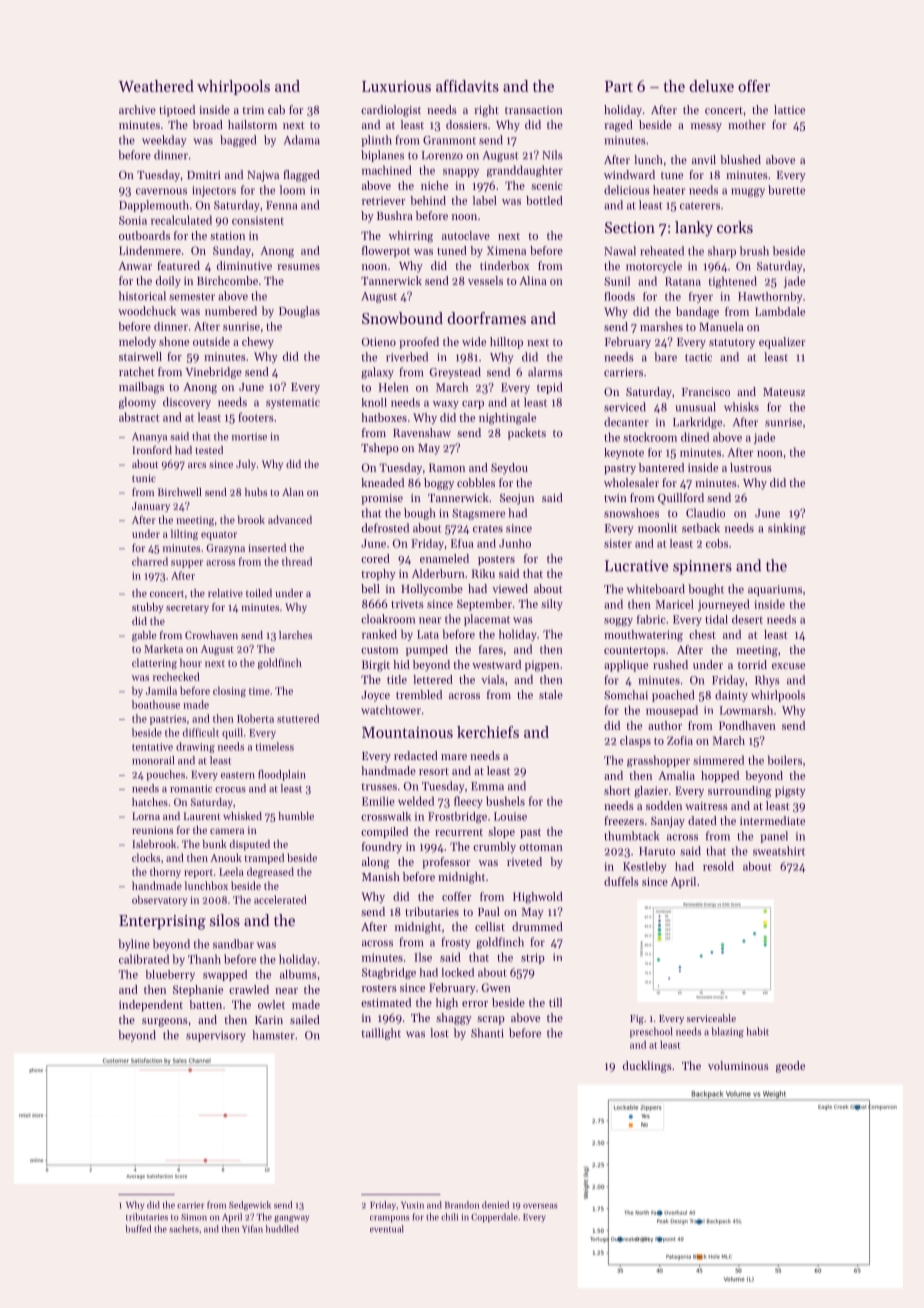 The image size is (924, 1308). What do you see at coordinates (702, 820) in the document?
I see `dated` at bounding box center [702, 820].
